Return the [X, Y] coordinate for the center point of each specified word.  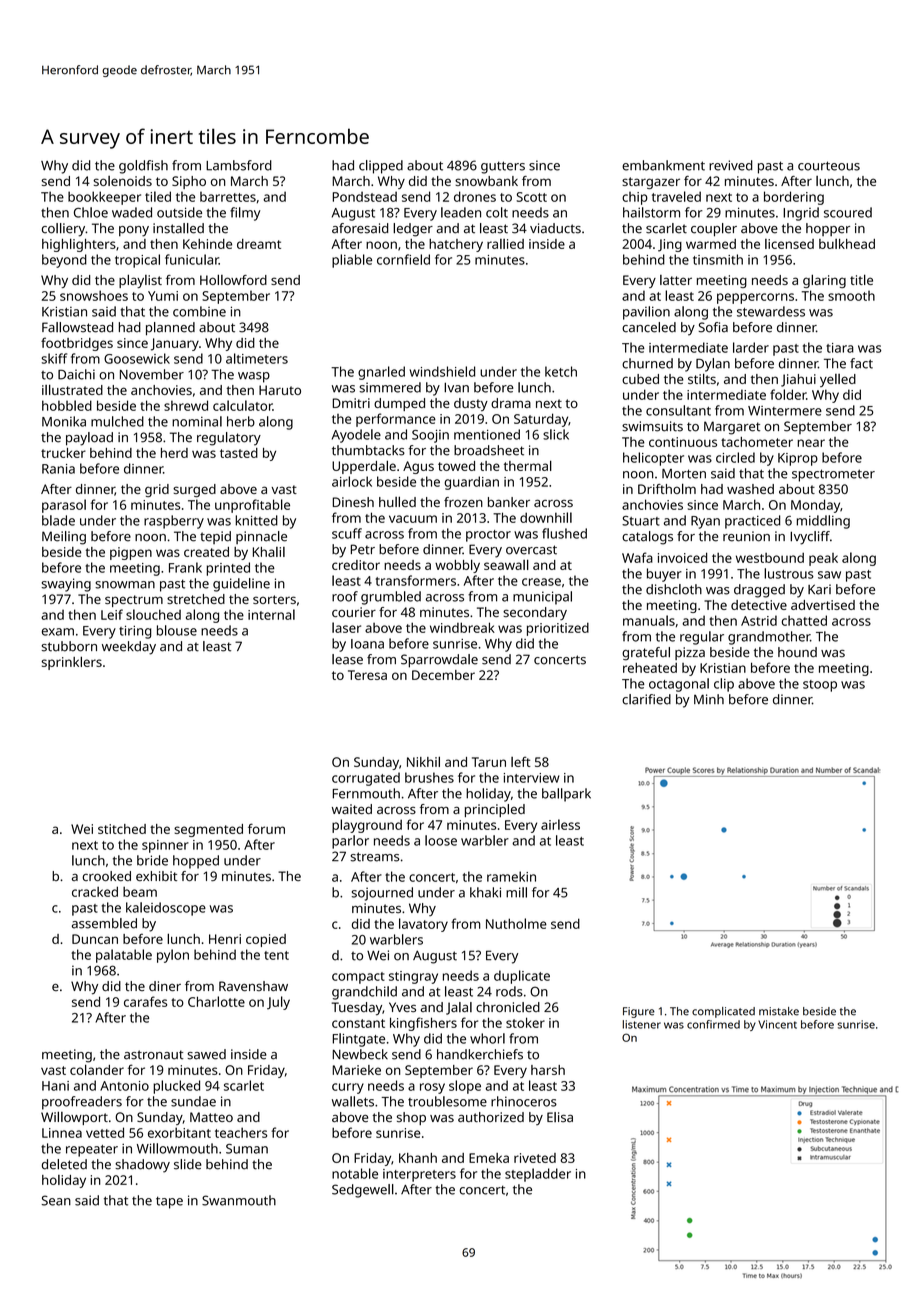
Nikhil [423, 761]
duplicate [522, 977]
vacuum [413, 519]
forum [266, 828]
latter [676, 280]
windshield [442, 371]
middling [823, 522]
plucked [176, 1087]
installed [178, 228]
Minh [709, 699]
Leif [112, 614]
